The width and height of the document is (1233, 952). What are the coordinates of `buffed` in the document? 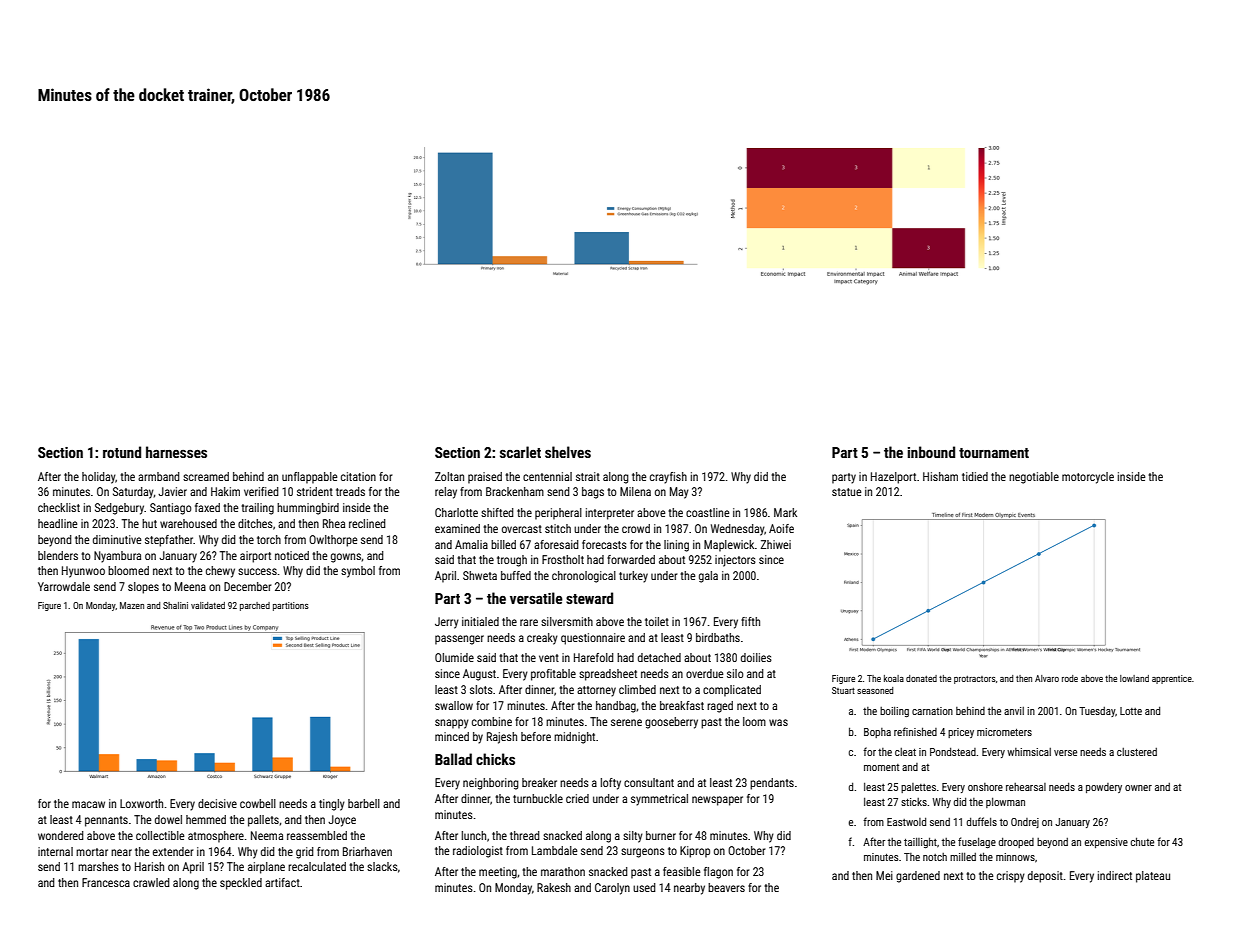 It's located at (516, 575).
